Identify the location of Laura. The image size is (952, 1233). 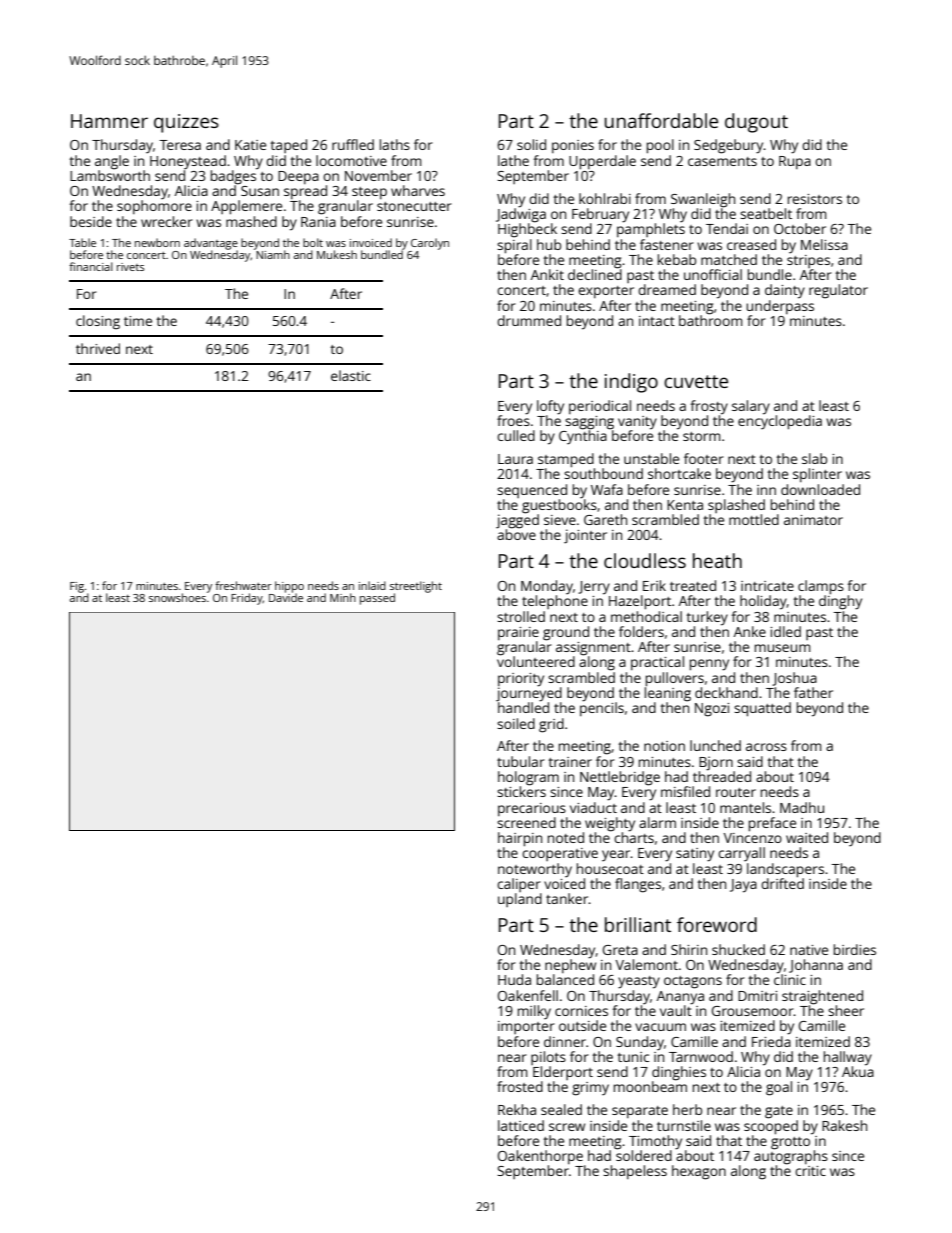
(515, 459).
